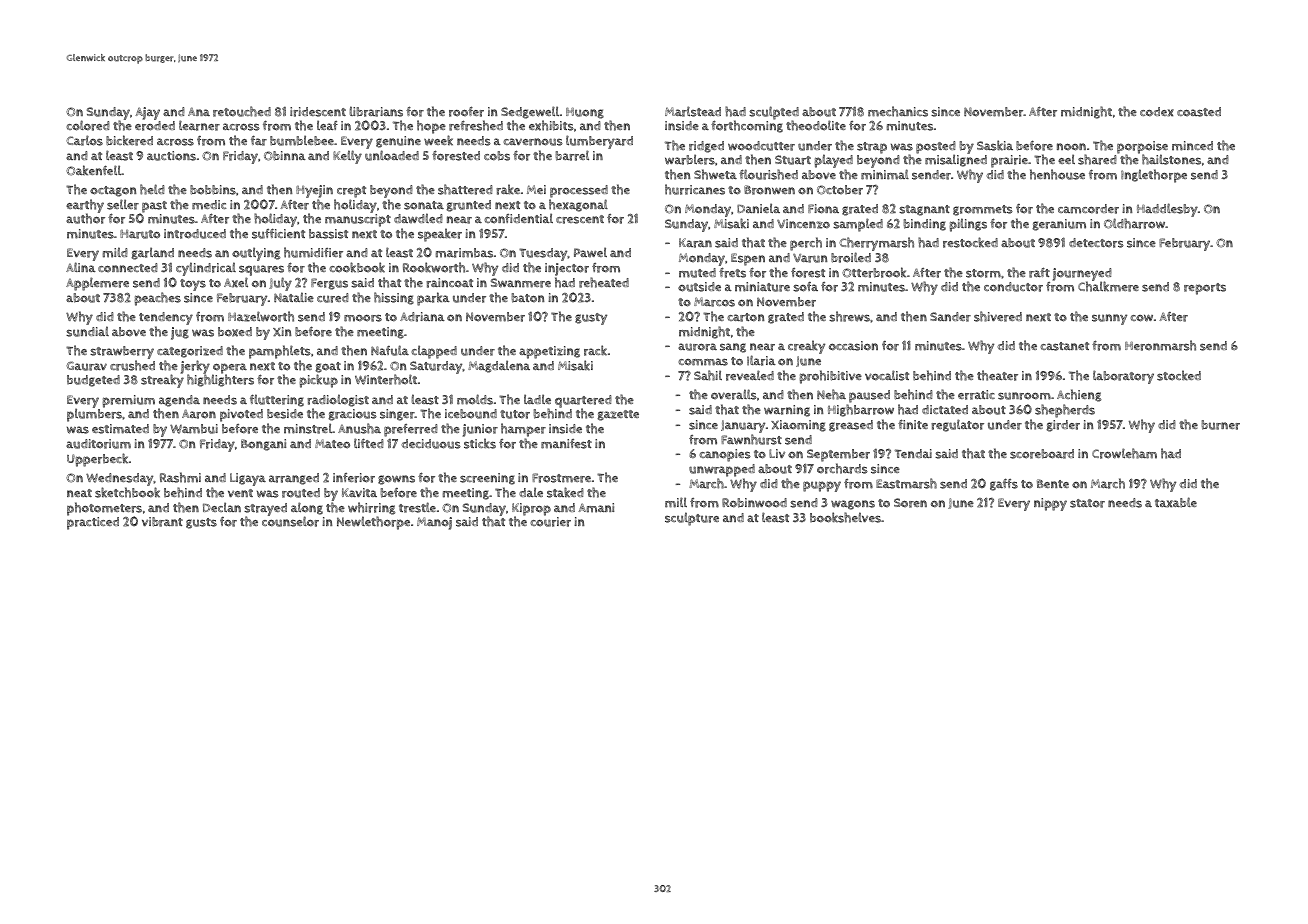  I want to click on Cherrymarsh, so click(876, 244).
